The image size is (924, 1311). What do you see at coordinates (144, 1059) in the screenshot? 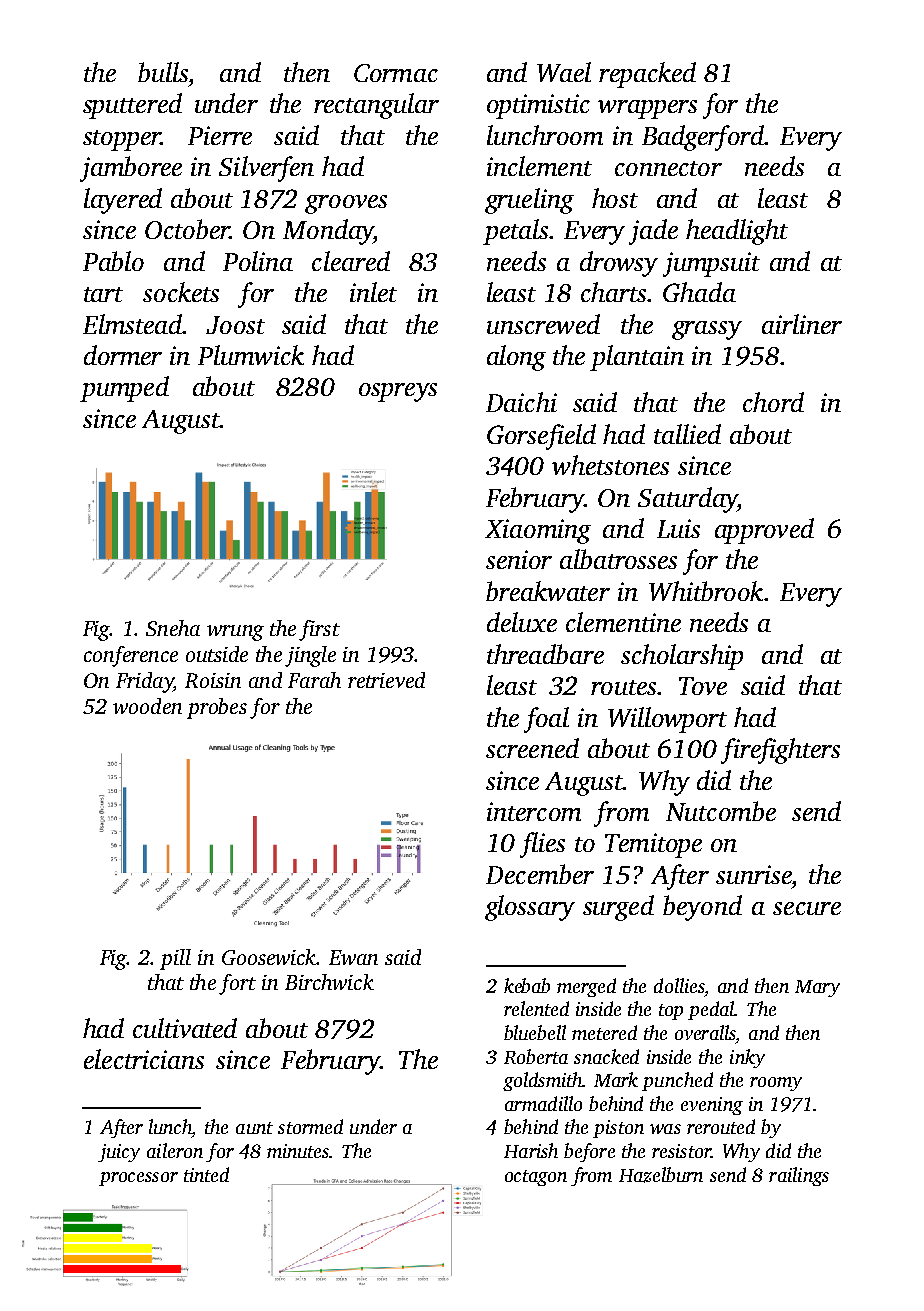
I see `electricians` at bounding box center [144, 1059].
